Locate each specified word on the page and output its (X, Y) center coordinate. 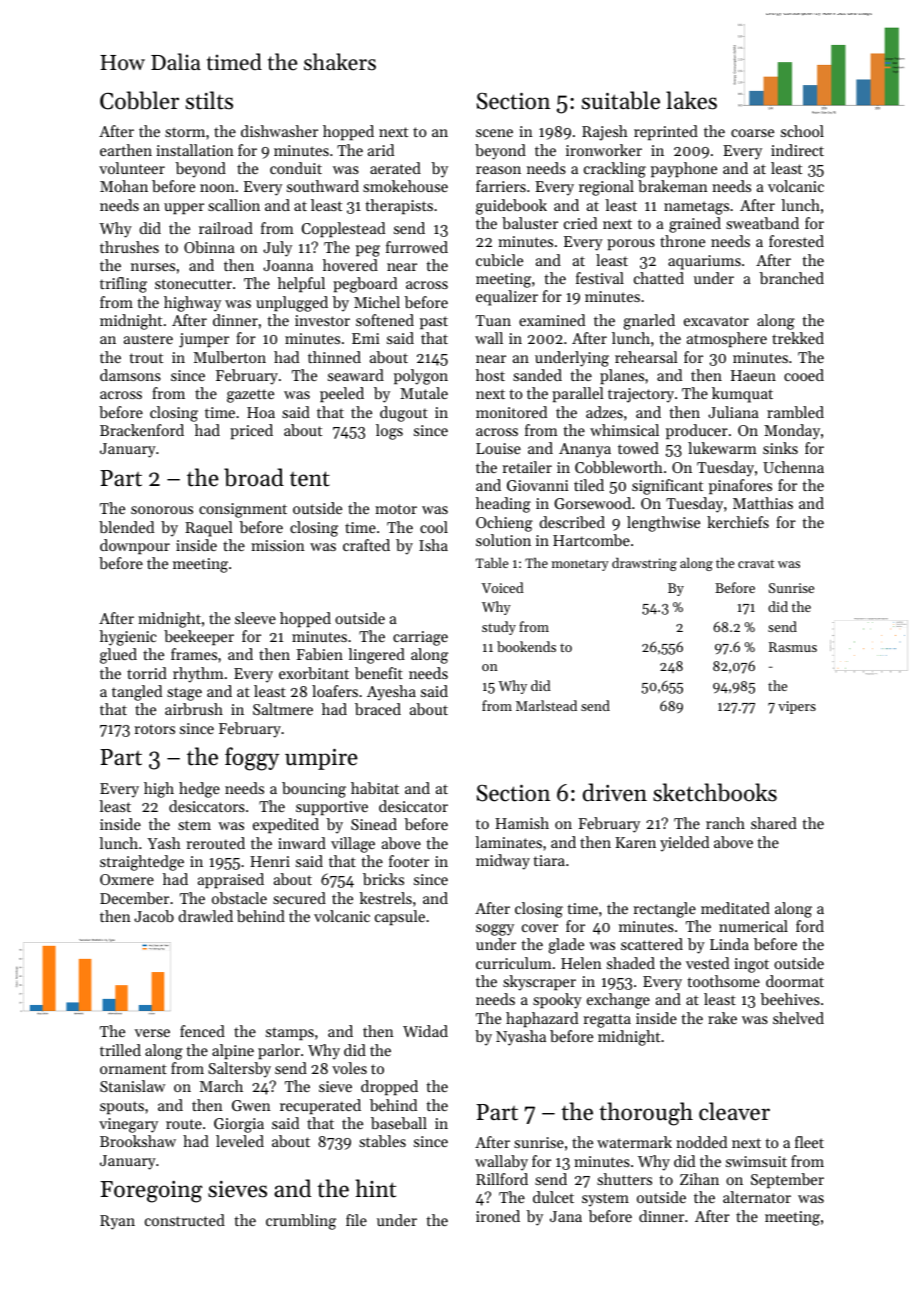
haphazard (542, 1019)
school (802, 131)
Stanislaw (132, 1086)
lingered (376, 656)
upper (184, 208)
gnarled (649, 322)
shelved (798, 1018)
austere (148, 339)
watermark (634, 1142)
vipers (797, 707)
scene (494, 133)
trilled (120, 1050)
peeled (342, 394)
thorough (646, 1114)
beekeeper (199, 637)
